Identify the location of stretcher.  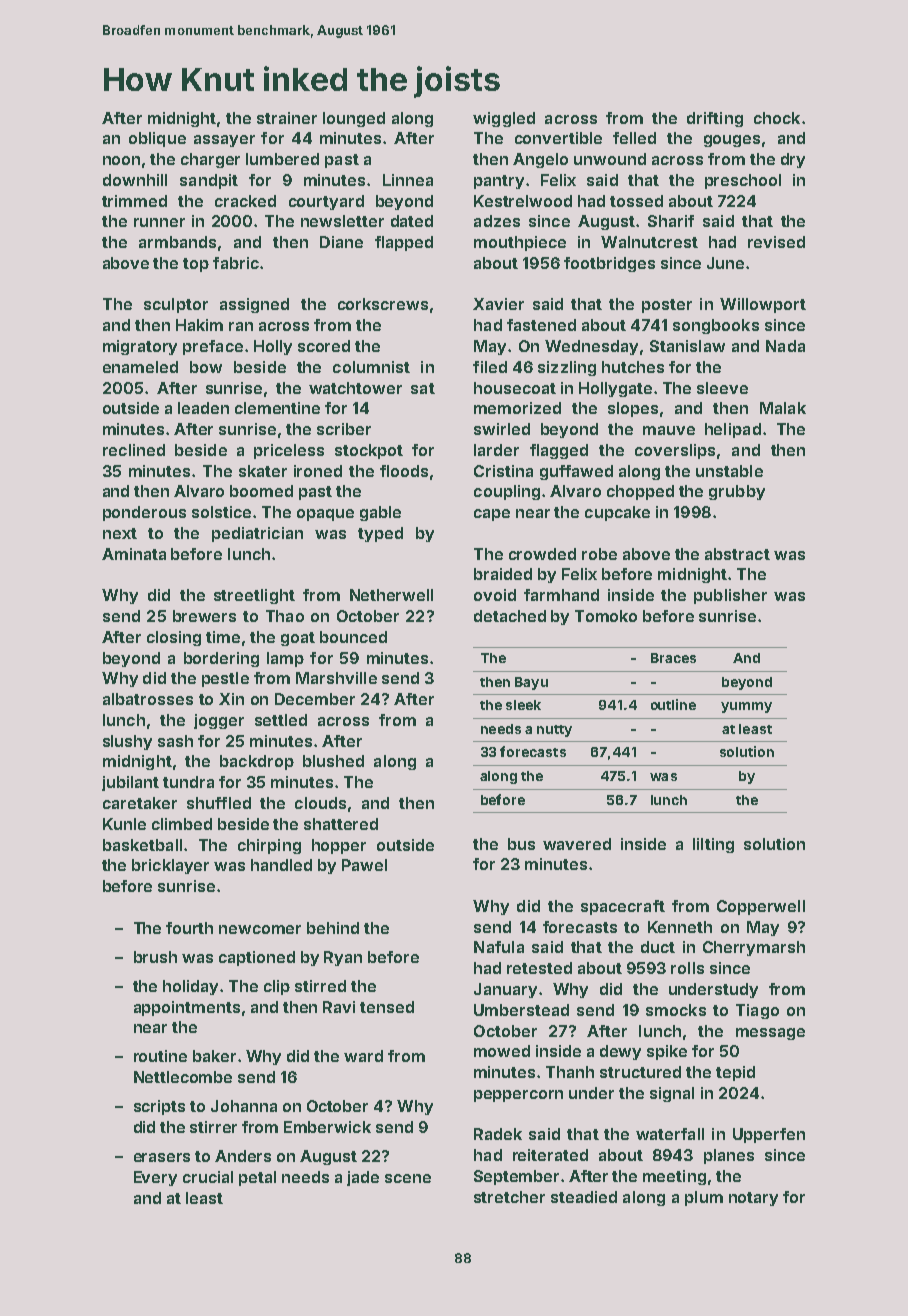
(509, 1197).
